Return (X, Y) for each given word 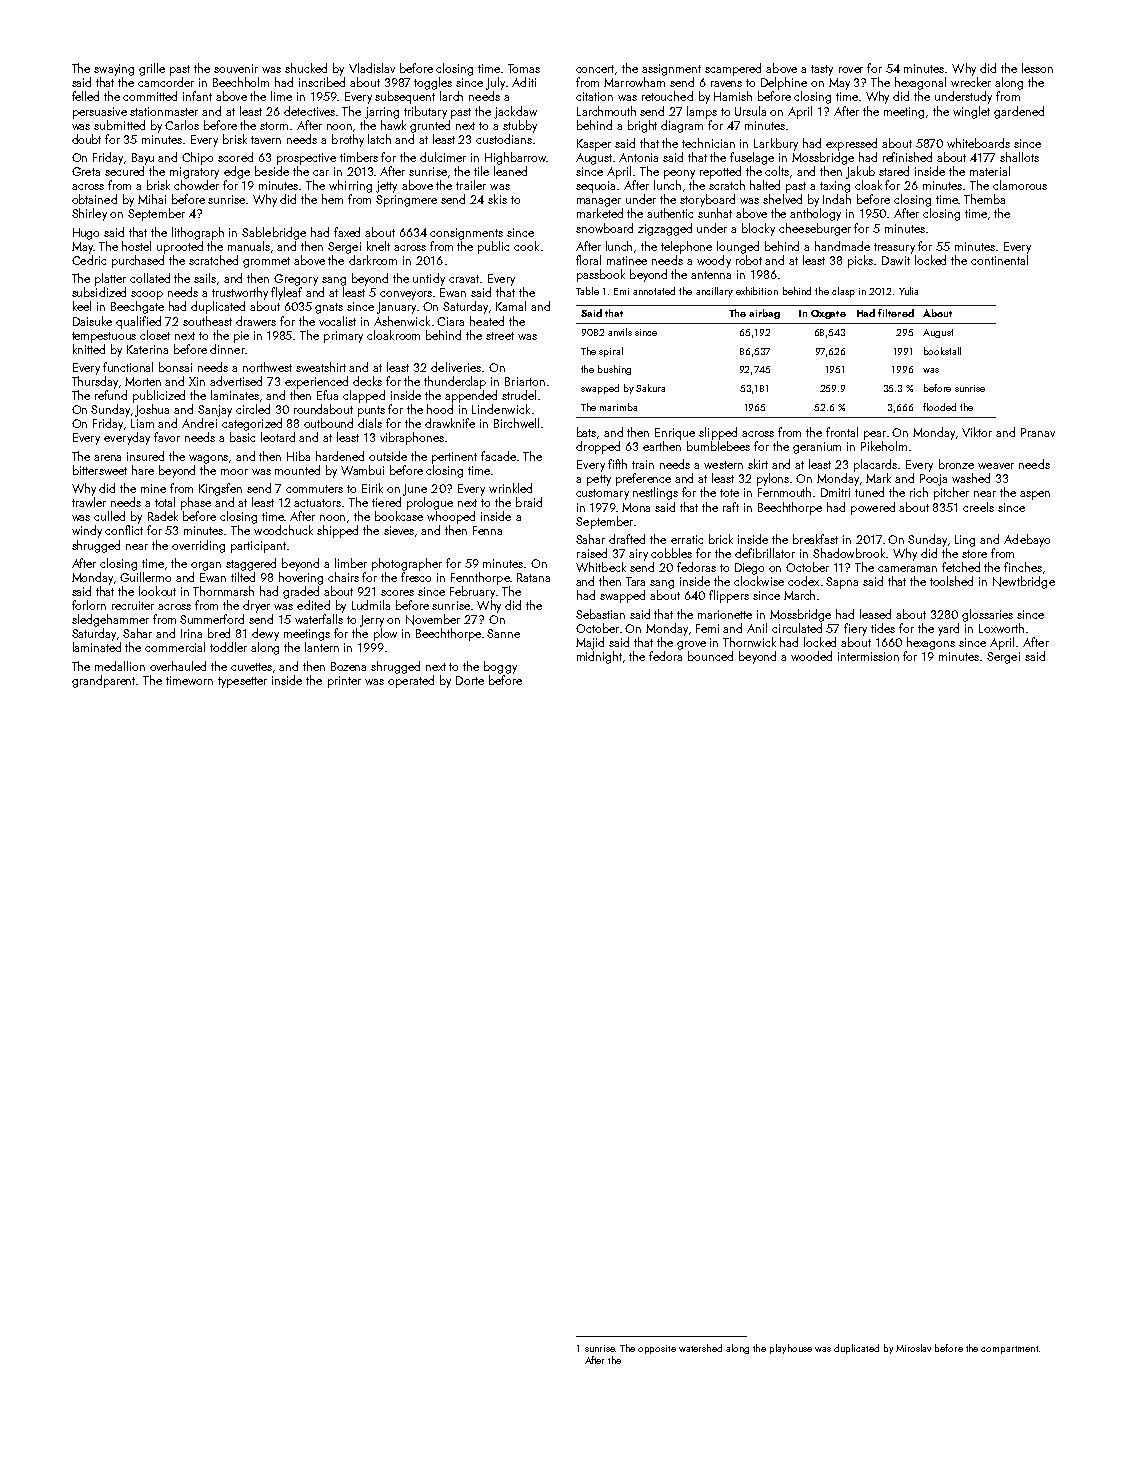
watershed (700, 1348)
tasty (822, 70)
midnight (599, 657)
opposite (657, 1349)
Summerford (212, 619)
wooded (811, 656)
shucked (306, 68)
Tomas (524, 68)
